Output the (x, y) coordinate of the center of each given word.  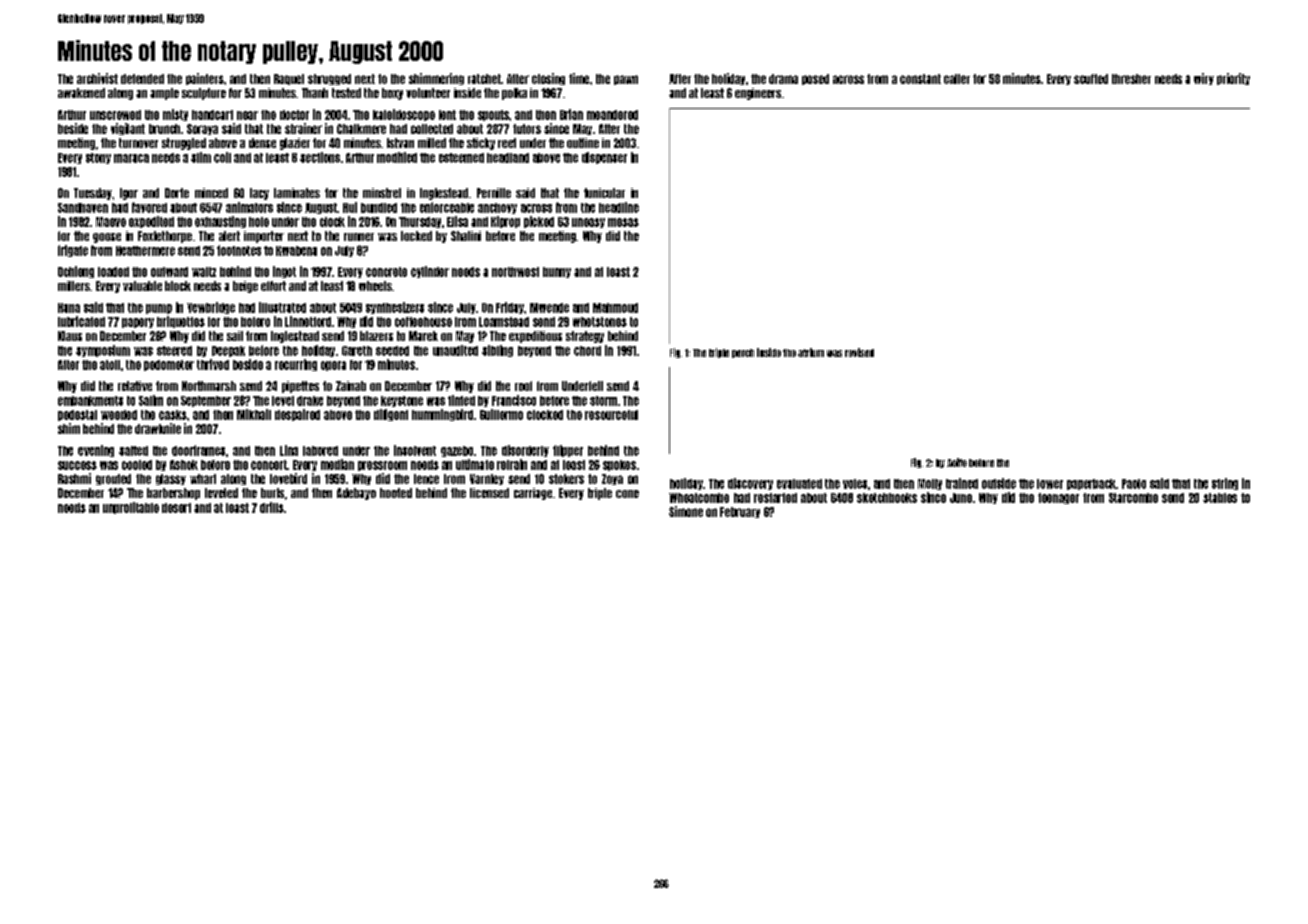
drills (272, 507)
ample (164, 94)
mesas (623, 222)
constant (920, 79)
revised (859, 352)
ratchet (484, 79)
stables (1220, 498)
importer (264, 237)
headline (619, 207)
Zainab (351, 386)
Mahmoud (615, 308)
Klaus (70, 336)
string (1225, 484)
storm (603, 401)
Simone (686, 511)
